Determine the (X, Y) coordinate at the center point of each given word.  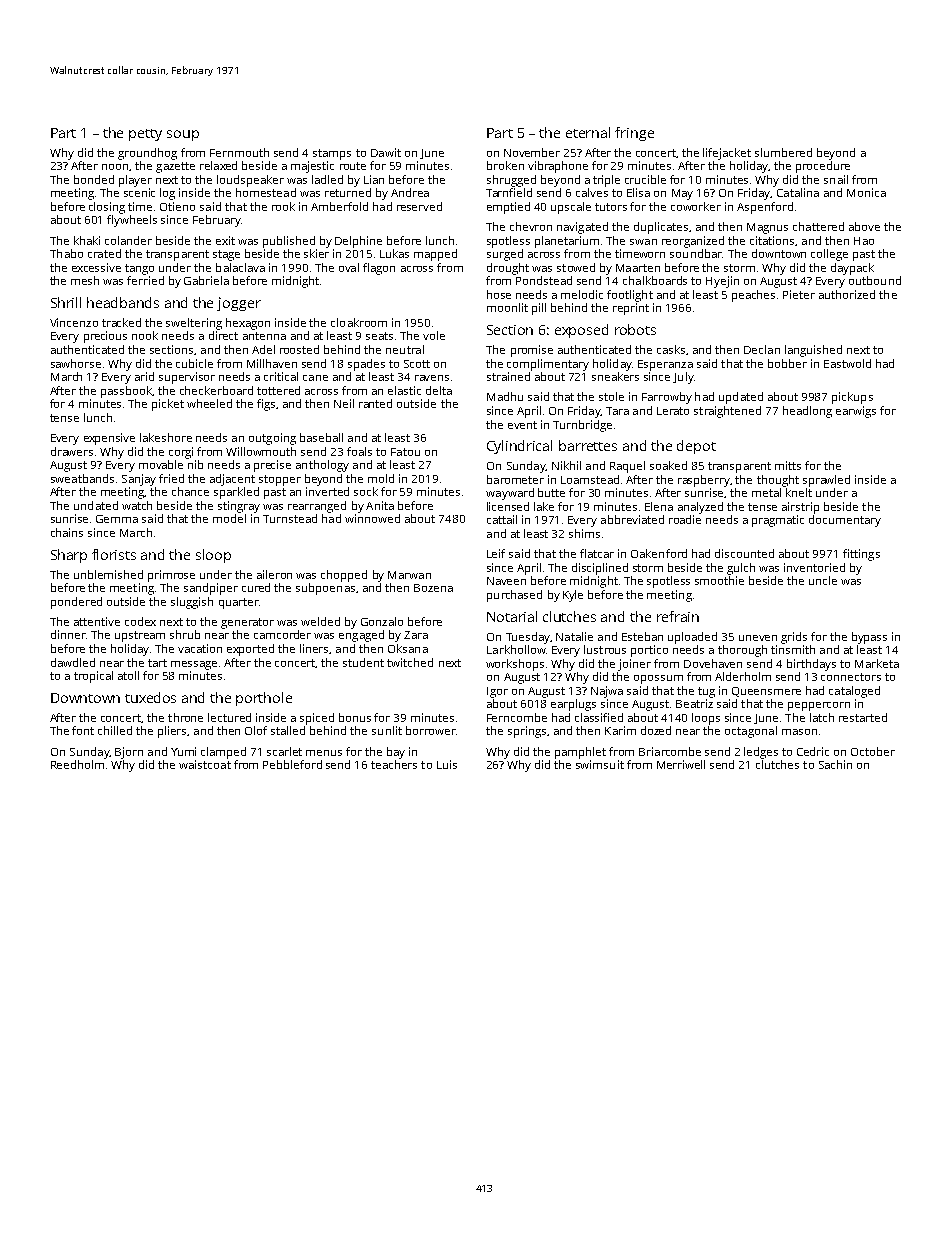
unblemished (108, 574)
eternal (588, 132)
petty (145, 135)
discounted (744, 553)
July (683, 378)
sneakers (615, 376)
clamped (223, 753)
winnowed (372, 518)
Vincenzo (74, 322)
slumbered (783, 152)
